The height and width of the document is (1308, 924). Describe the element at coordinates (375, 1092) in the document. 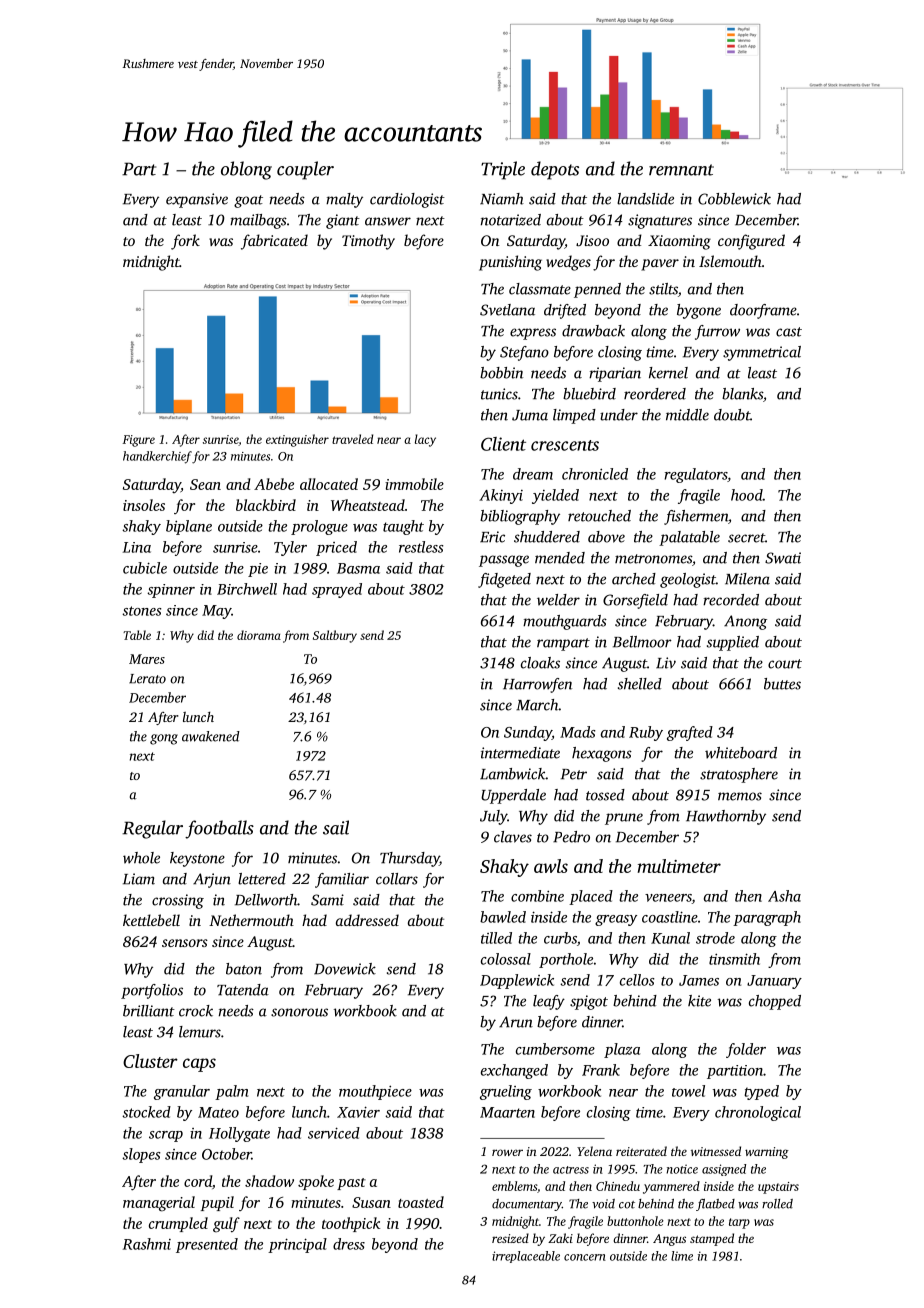

I see `mouthpiece` at that location.
